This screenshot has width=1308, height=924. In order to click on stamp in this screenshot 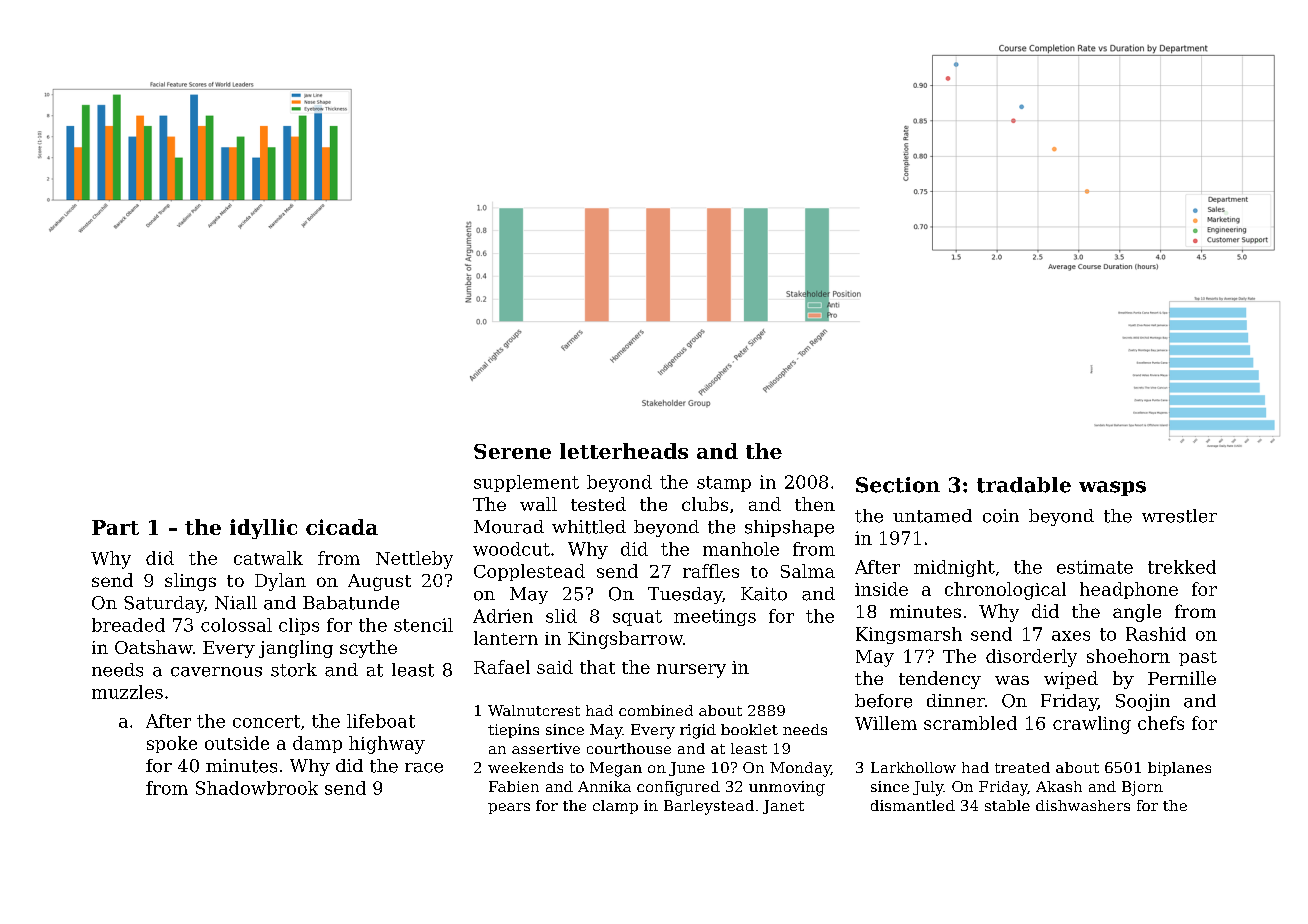, I will do `click(724, 484)`.
